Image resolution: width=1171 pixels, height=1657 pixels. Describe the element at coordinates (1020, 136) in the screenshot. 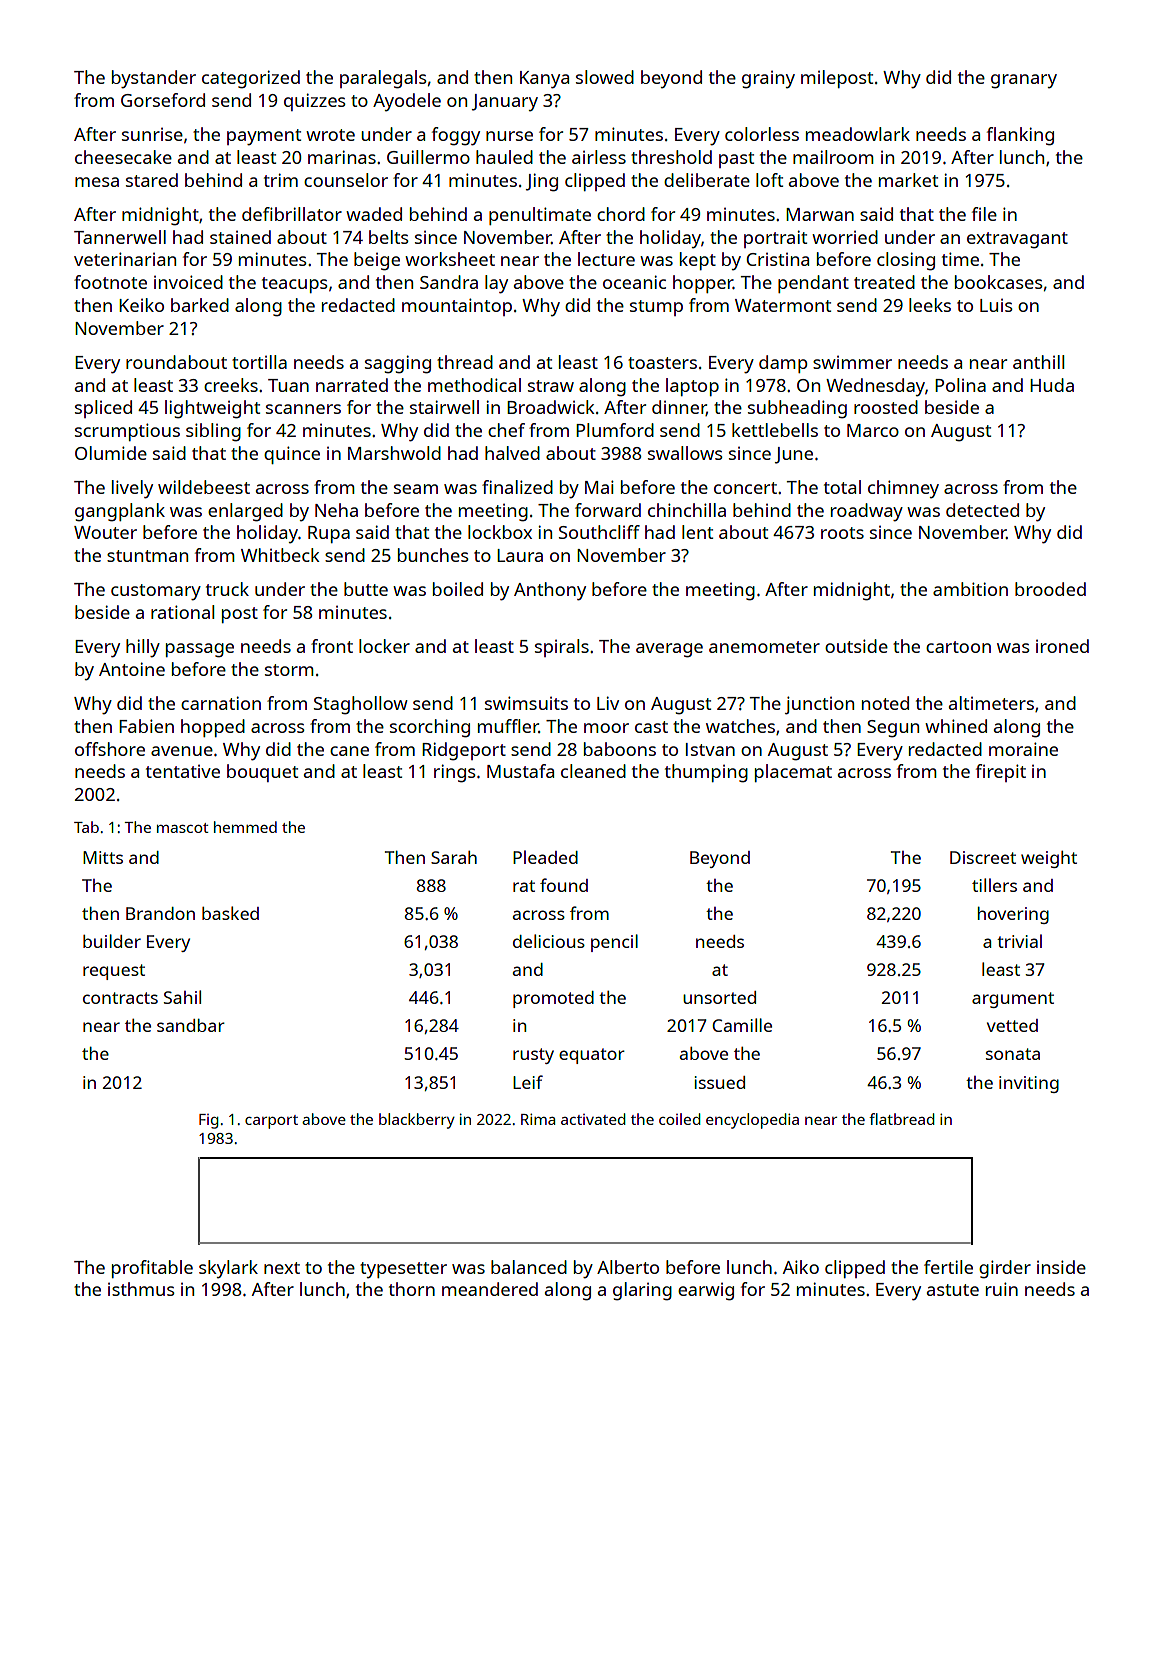

I see `flanking` at that location.
